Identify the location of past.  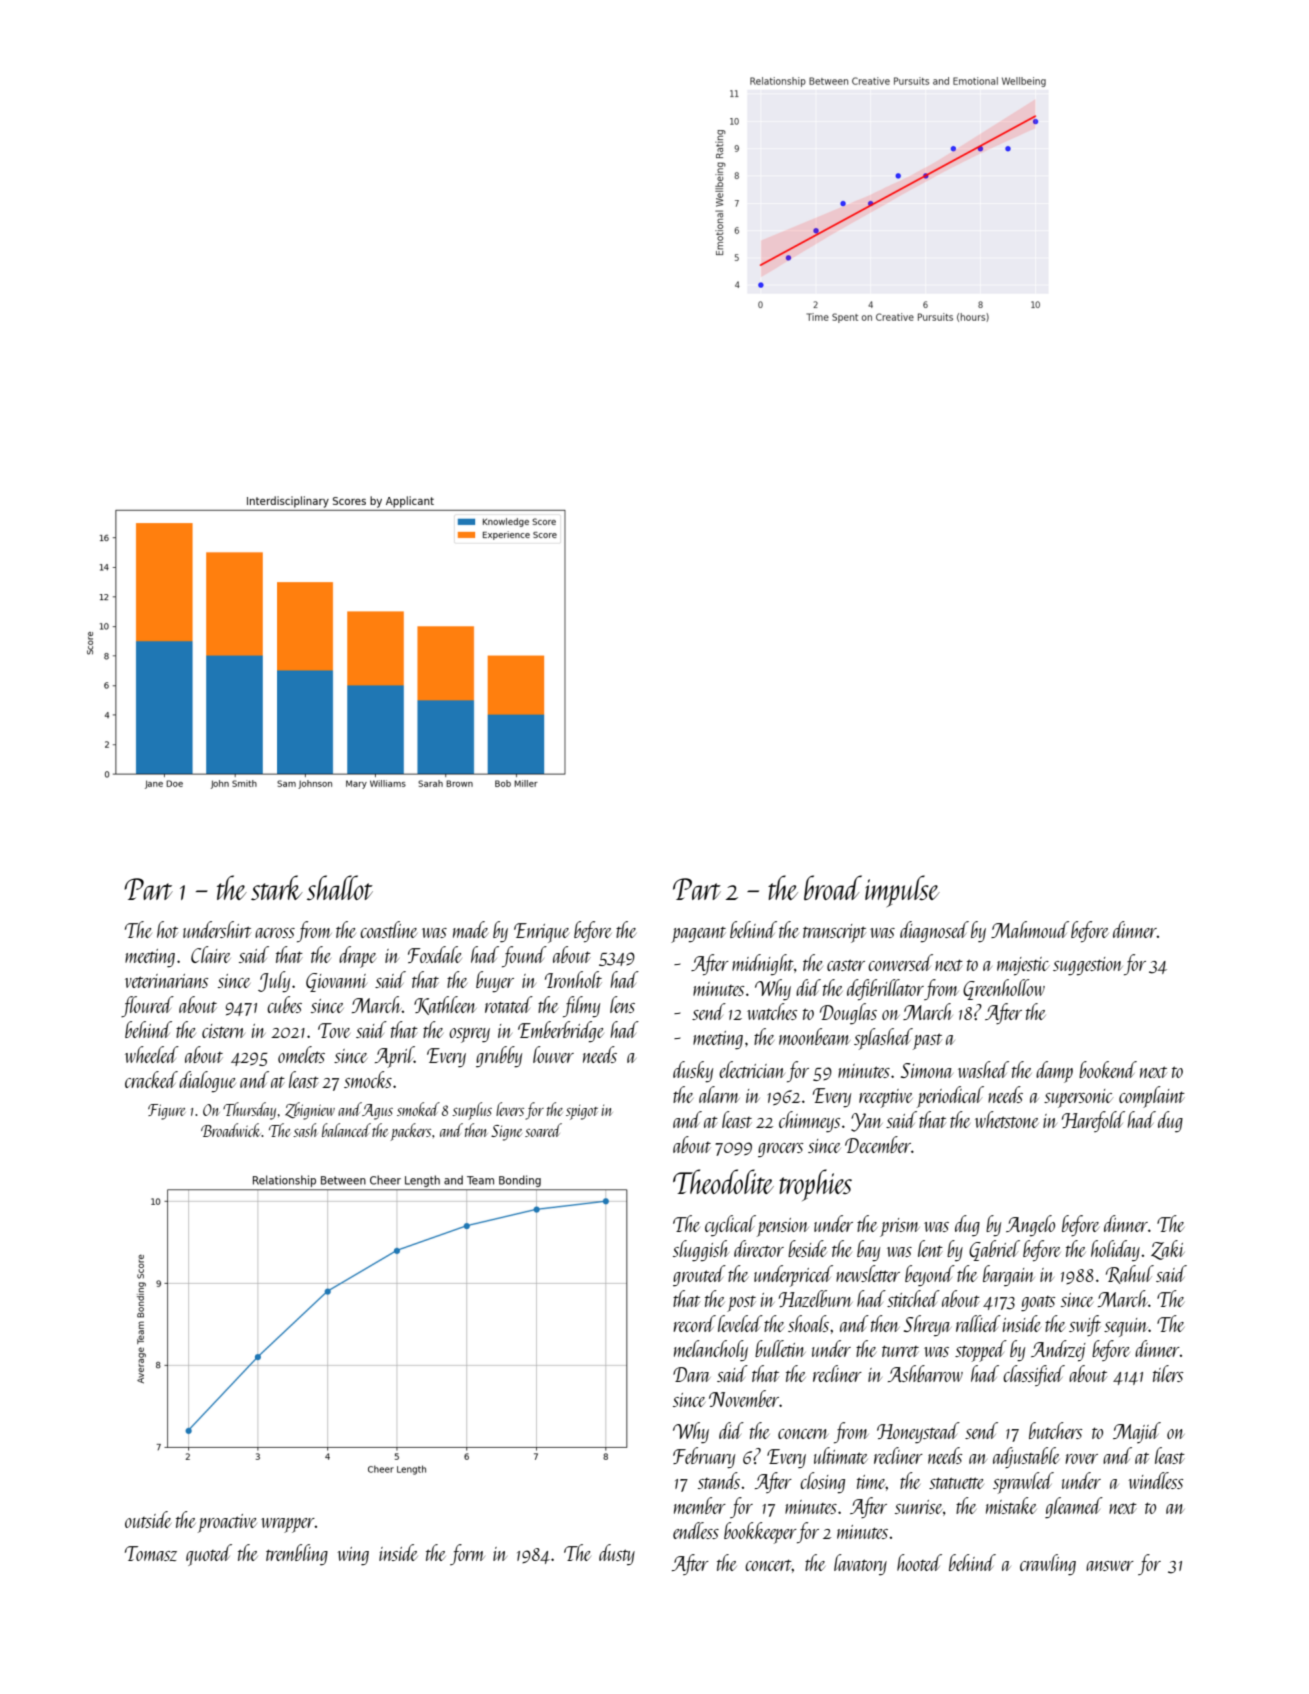
(927, 1041).
